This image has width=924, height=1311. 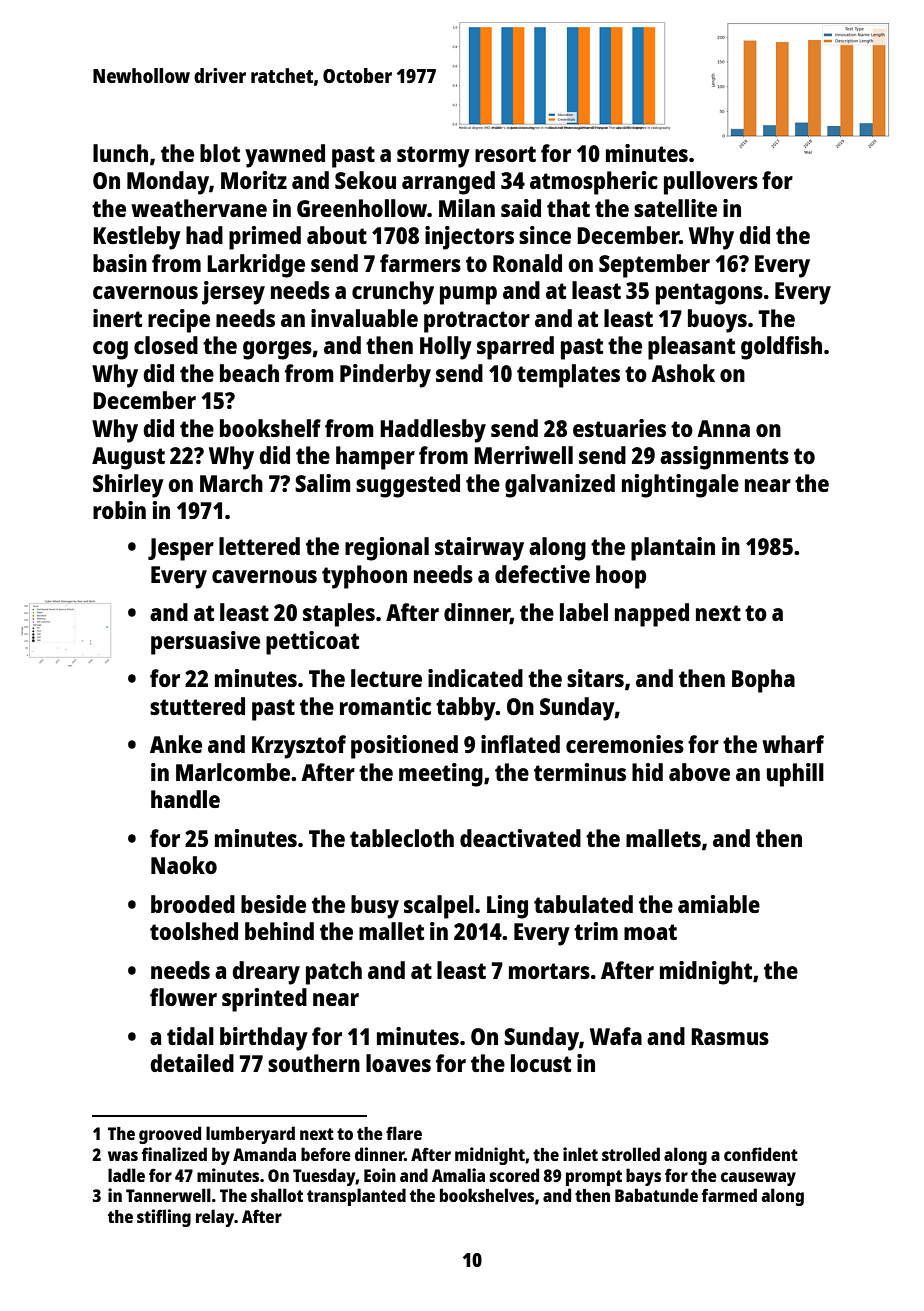 I want to click on goldfish, so click(x=781, y=348).
